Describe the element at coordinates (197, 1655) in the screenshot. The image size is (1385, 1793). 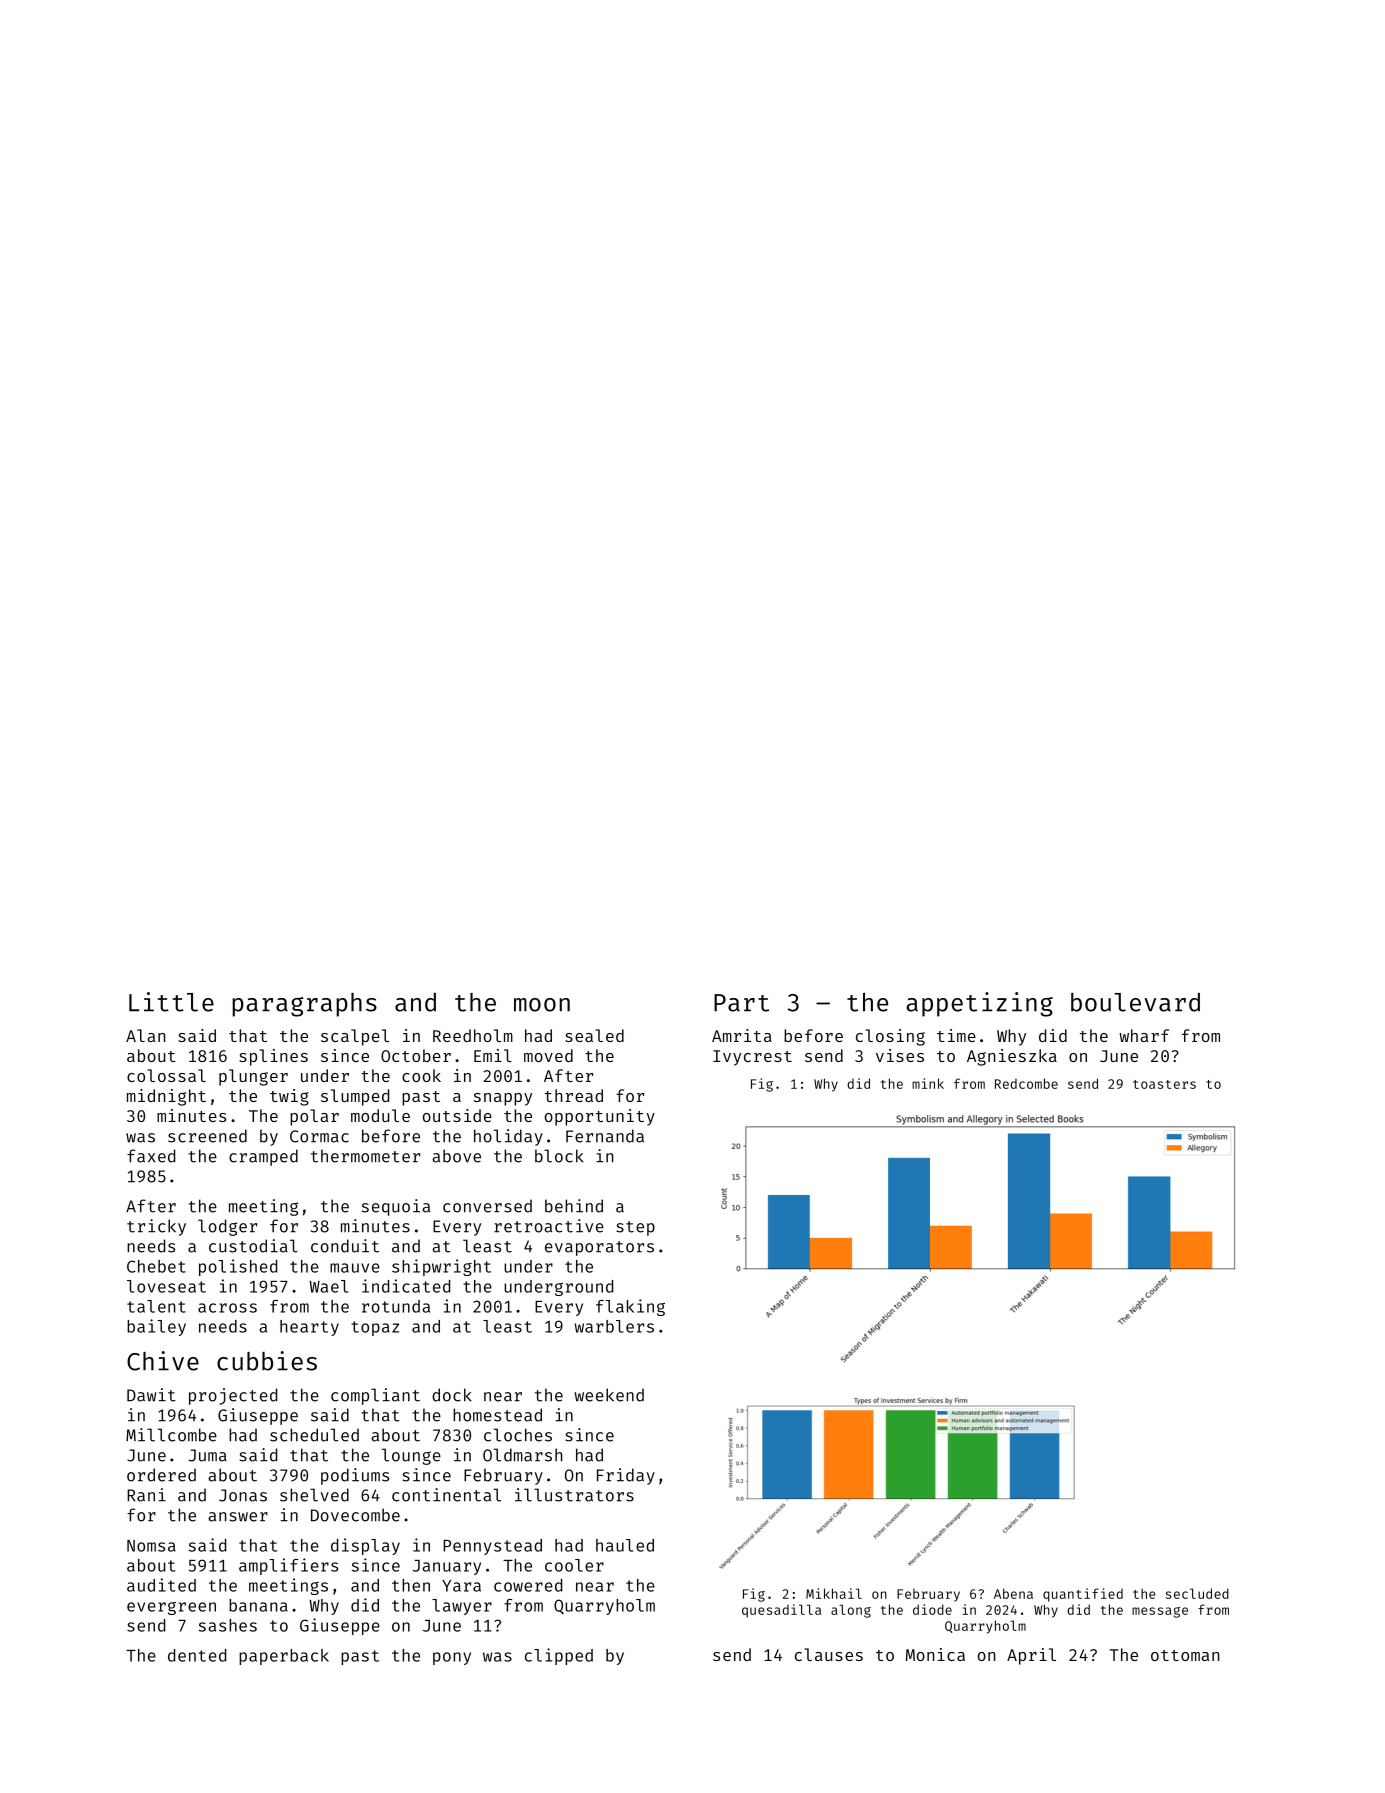
I see `dented` at that location.
